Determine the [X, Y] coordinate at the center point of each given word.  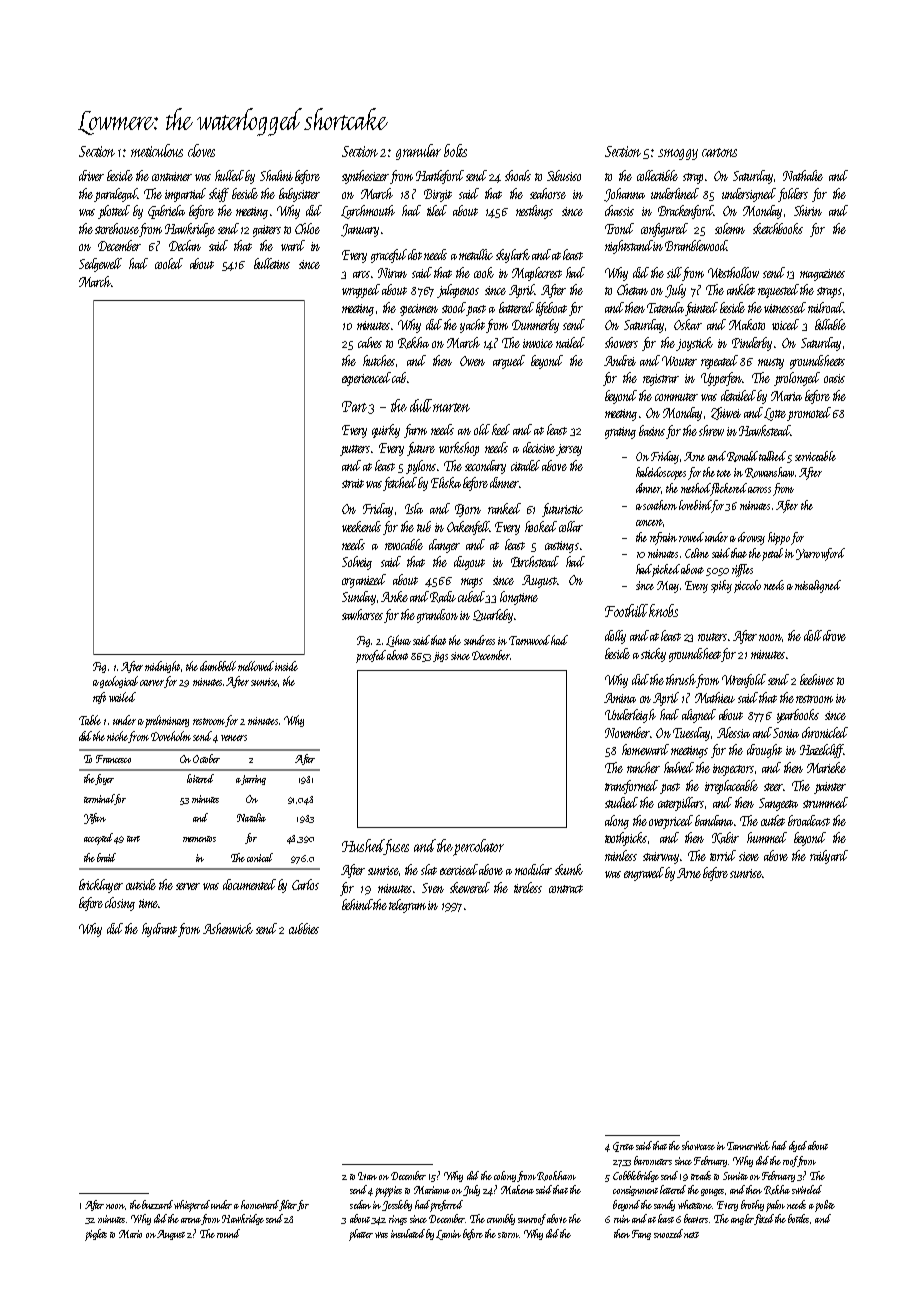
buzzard [157, 1204]
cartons [719, 152]
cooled [169, 263]
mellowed [256, 666]
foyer [104, 779]
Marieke [826, 767]
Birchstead [535, 561]
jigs [440, 657]
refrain [663, 538]
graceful [389, 256]
